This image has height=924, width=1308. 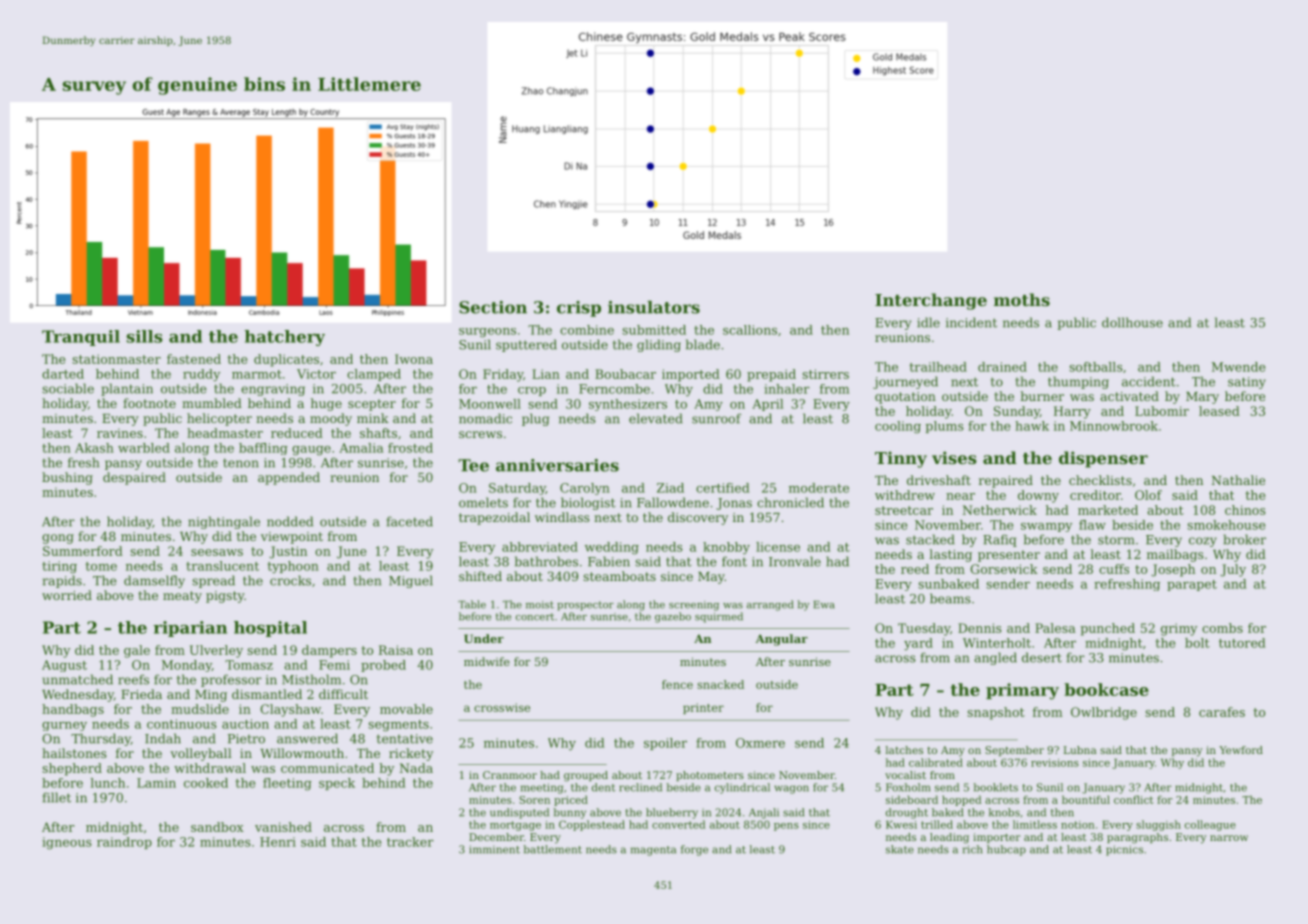 I want to click on scallions, so click(x=750, y=330).
